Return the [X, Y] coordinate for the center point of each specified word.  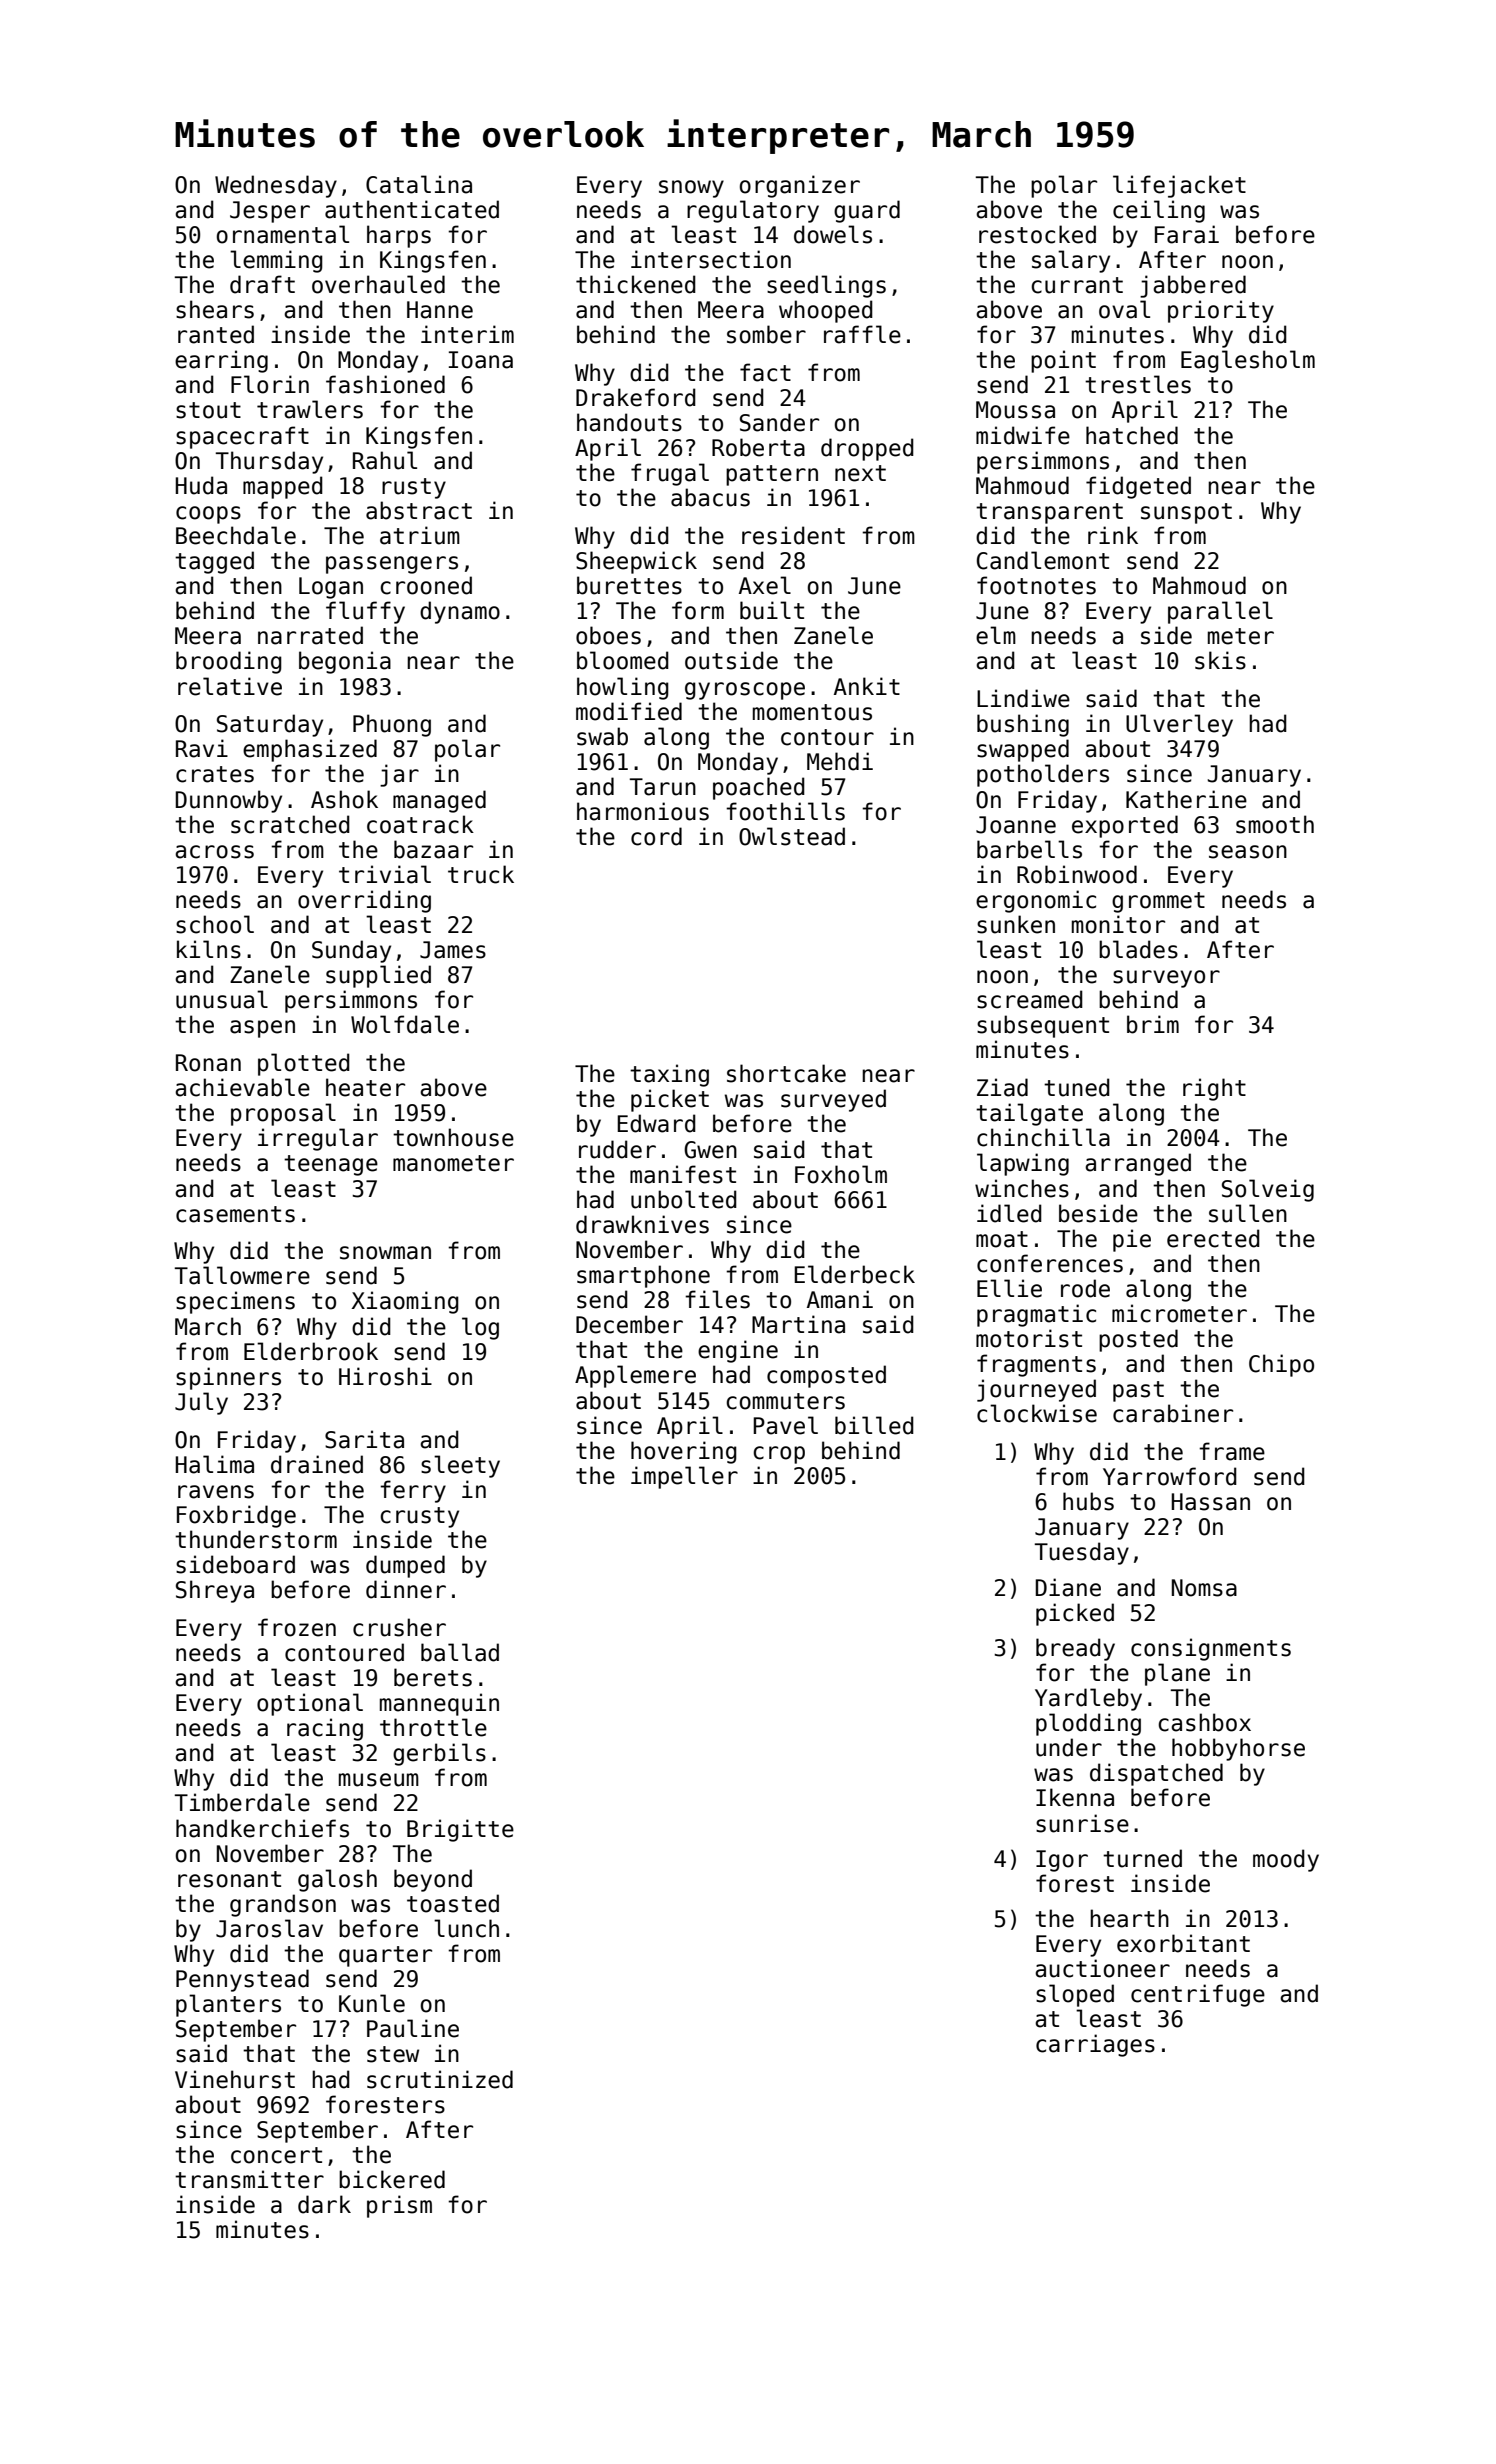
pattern [772, 475]
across [214, 852]
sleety [460, 1466]
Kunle [372, 2003]
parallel [1220, 612]
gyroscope [745, 691]
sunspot [1186, 513]
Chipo [1281, 1365]
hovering [684, 1452]
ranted [216, 334]
